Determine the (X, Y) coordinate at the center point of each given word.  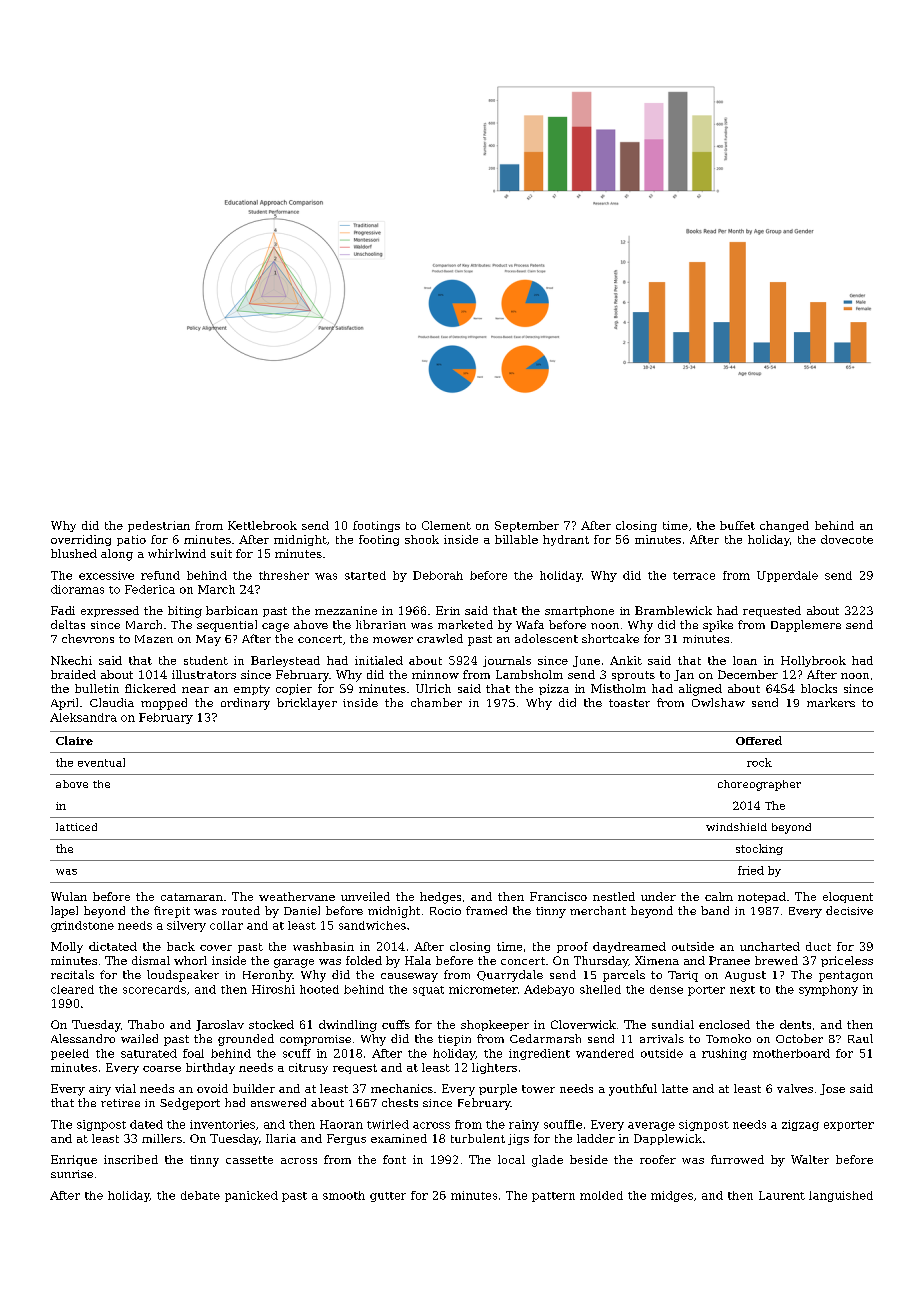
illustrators (204, 674)
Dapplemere (806, 626)
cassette (249, 1160)
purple (498, 1089)
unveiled (365, 896)
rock (759, 762)
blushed (74, 553)
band (715, 910)
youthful (633, 1090)
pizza (554, 689)
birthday (210, 1068)
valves (795, 1088)
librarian (381, 624)
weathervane (297, 896)
